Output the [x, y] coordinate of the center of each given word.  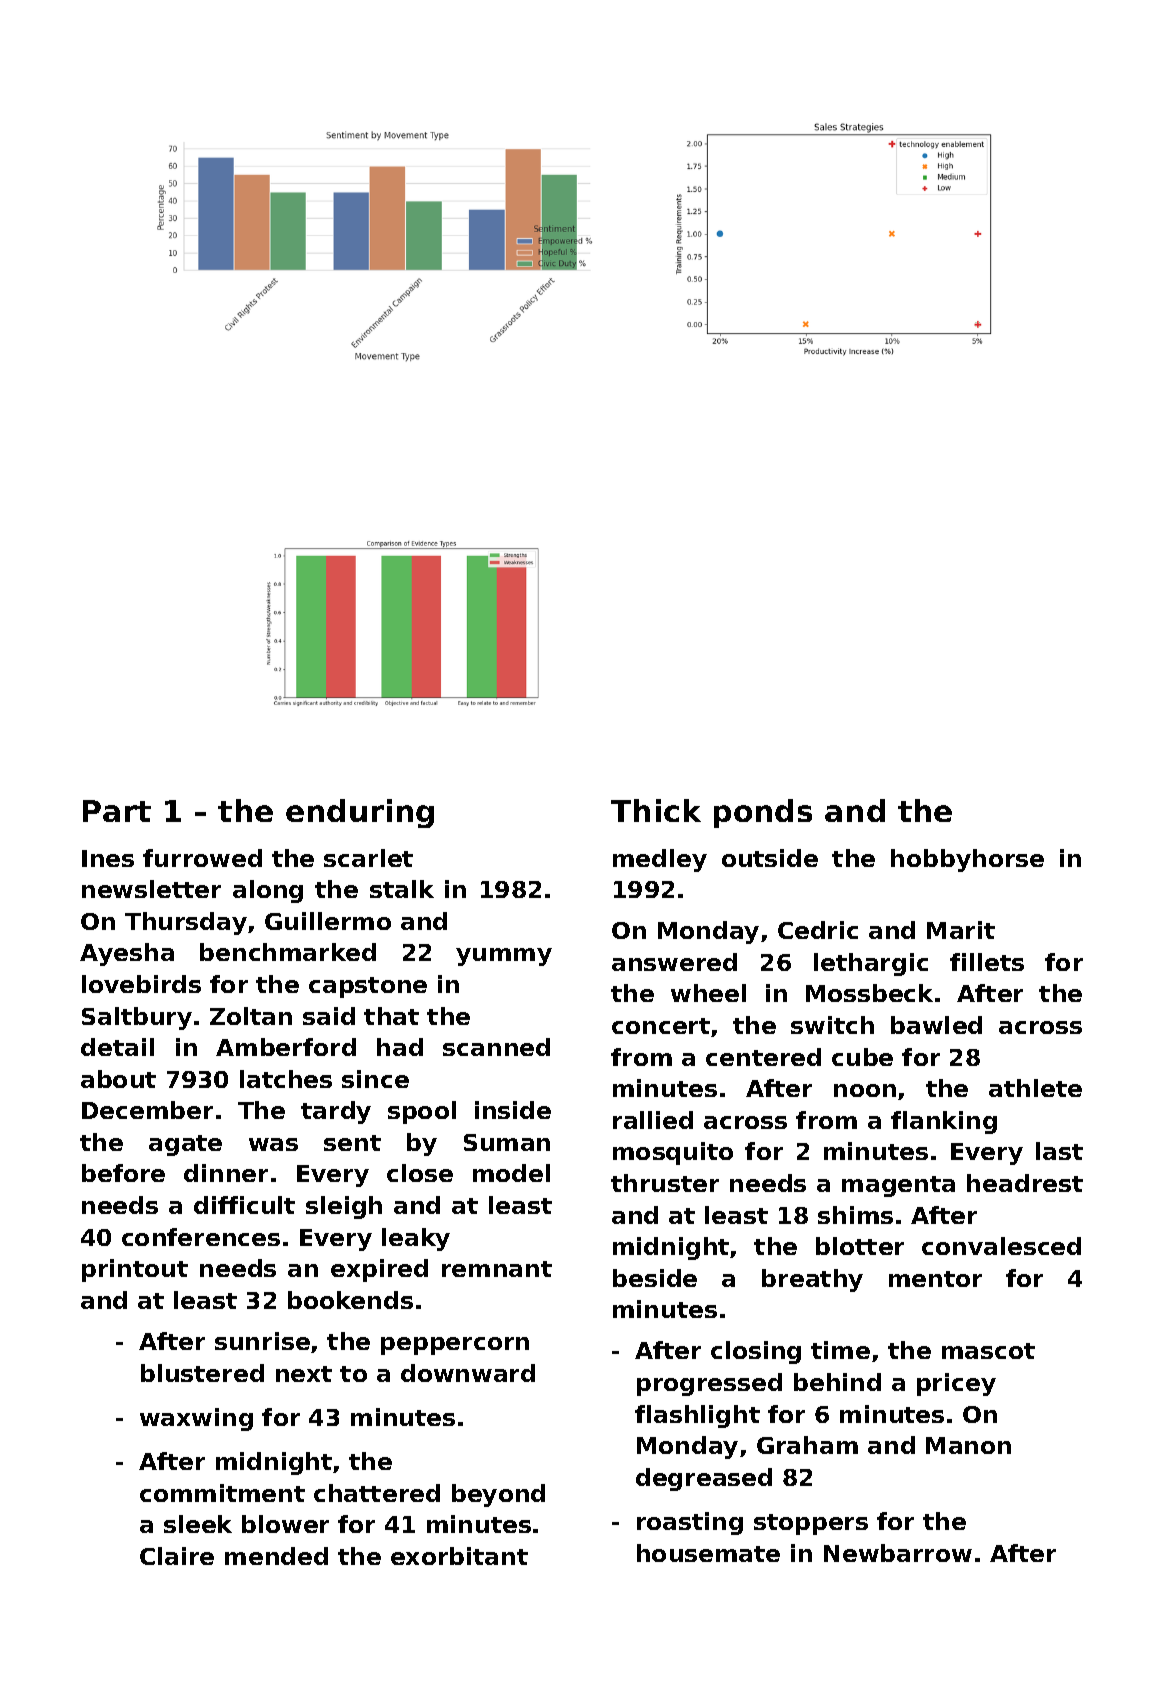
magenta [898, 1186]
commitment [222, 1493]
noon [865, 1090]
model [511, 1173]
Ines [108, 858]
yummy [504, 957]
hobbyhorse [967, 860]
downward [468, 1373]
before [123, 1173]
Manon [968, 1445]
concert [661, 1026]
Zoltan [251, 1016]
